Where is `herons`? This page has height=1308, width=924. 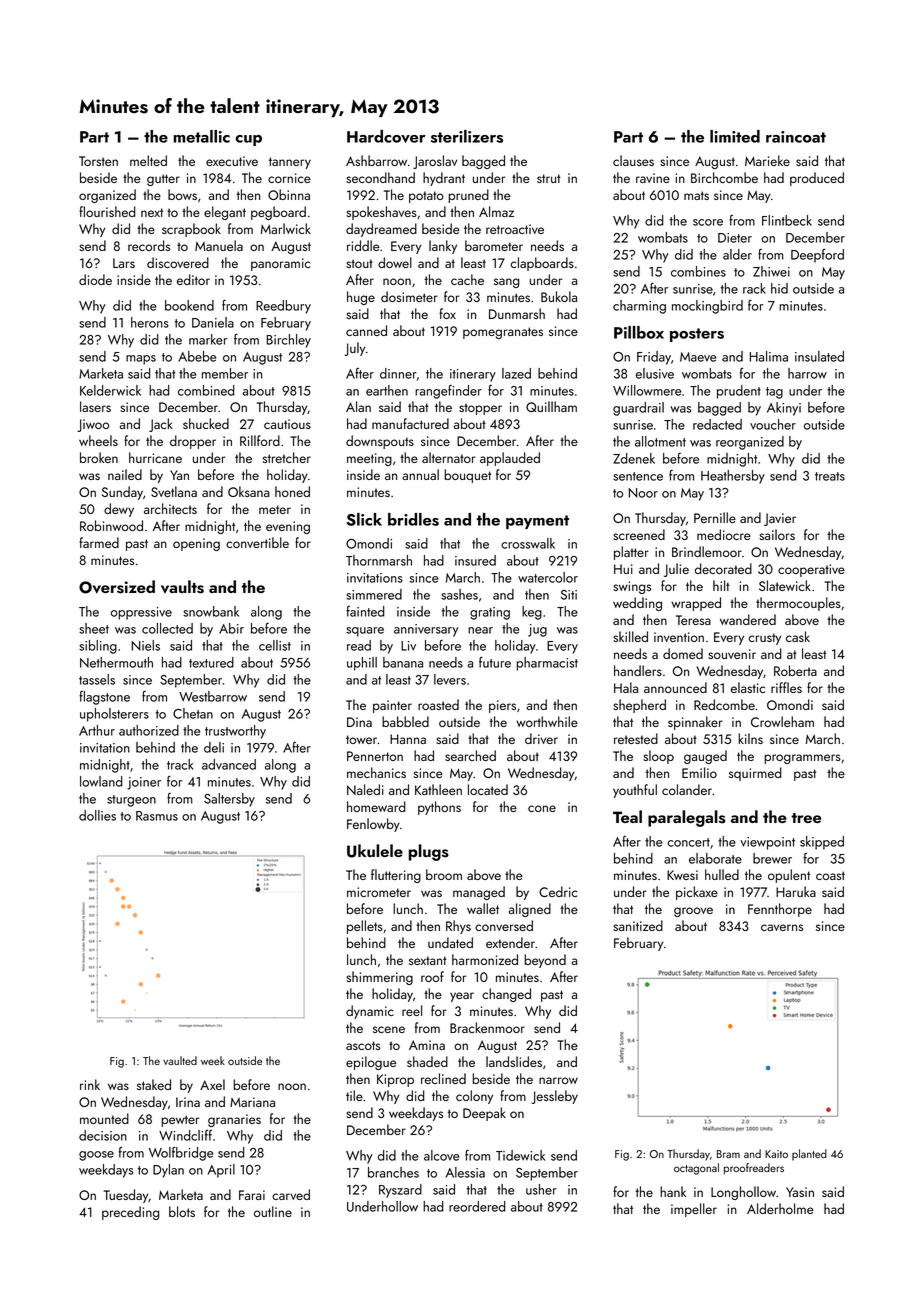 herons is located at coordinates (150, 322).
